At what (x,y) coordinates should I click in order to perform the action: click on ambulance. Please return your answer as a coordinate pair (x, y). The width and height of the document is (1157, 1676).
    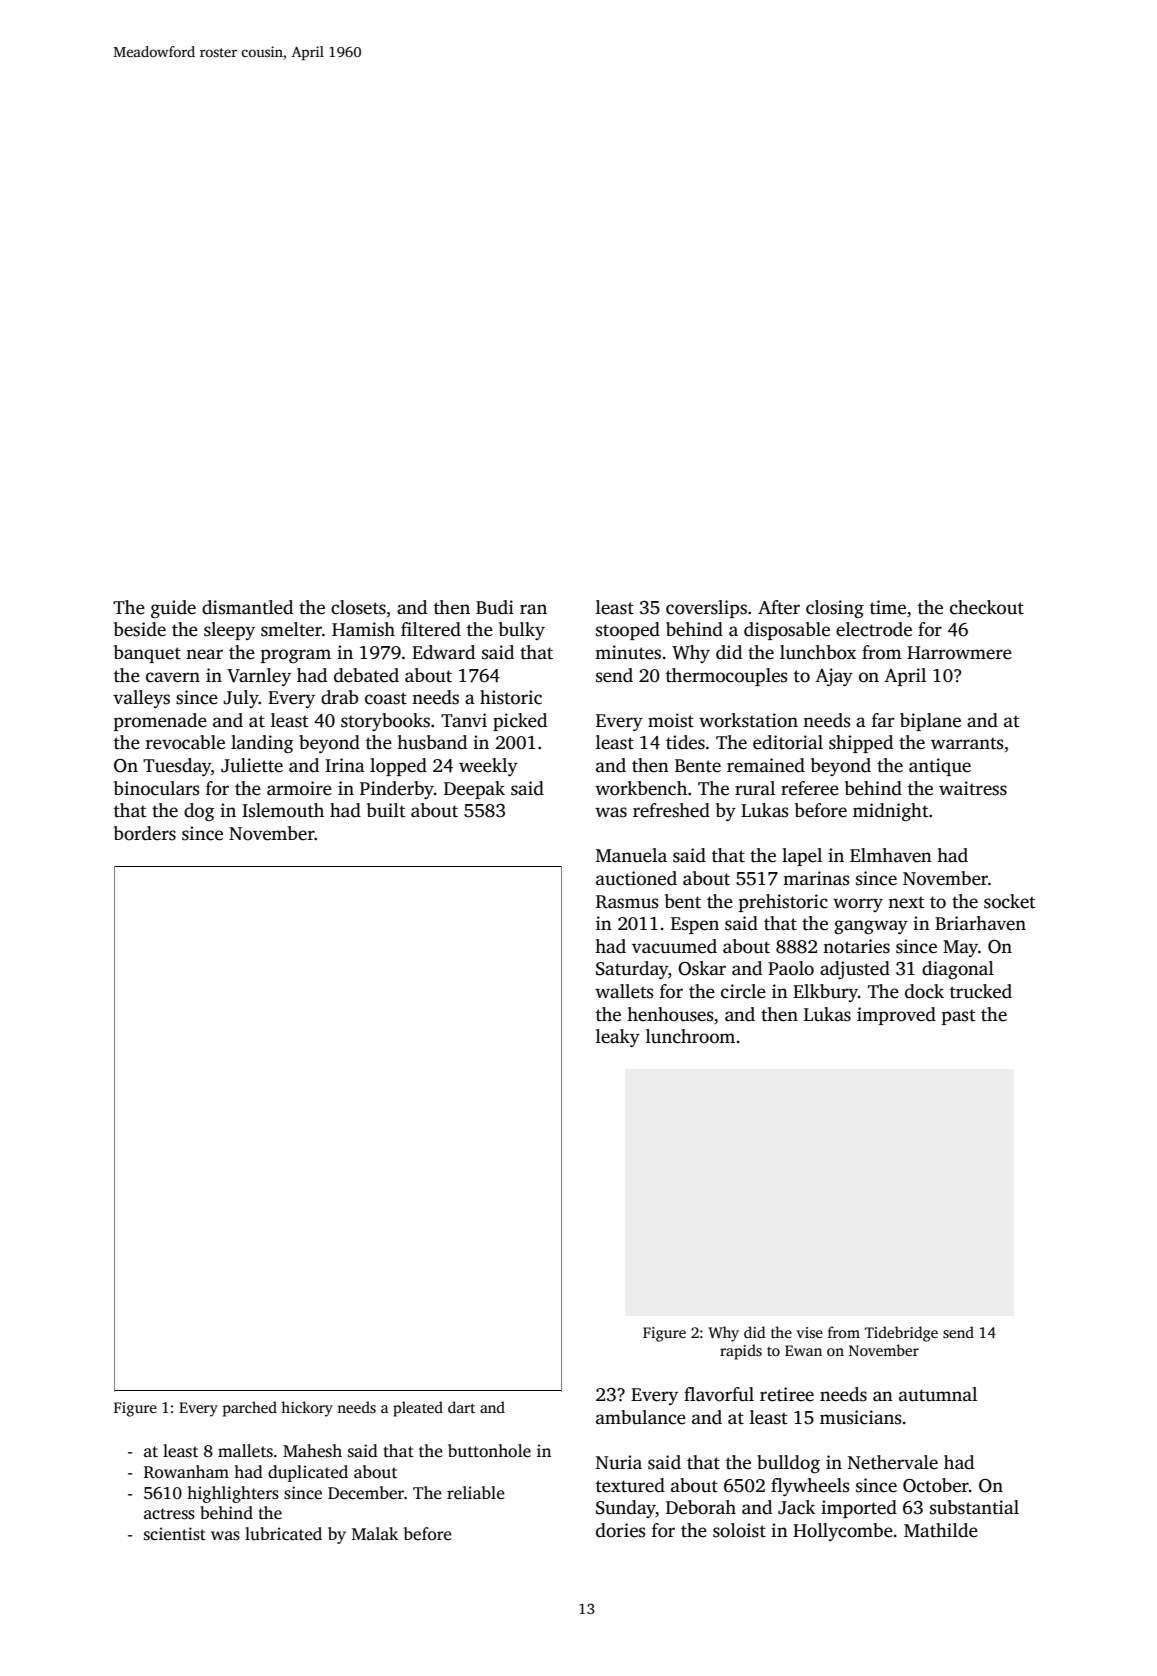
    Looking at the image, I should click on (641, 1417).
